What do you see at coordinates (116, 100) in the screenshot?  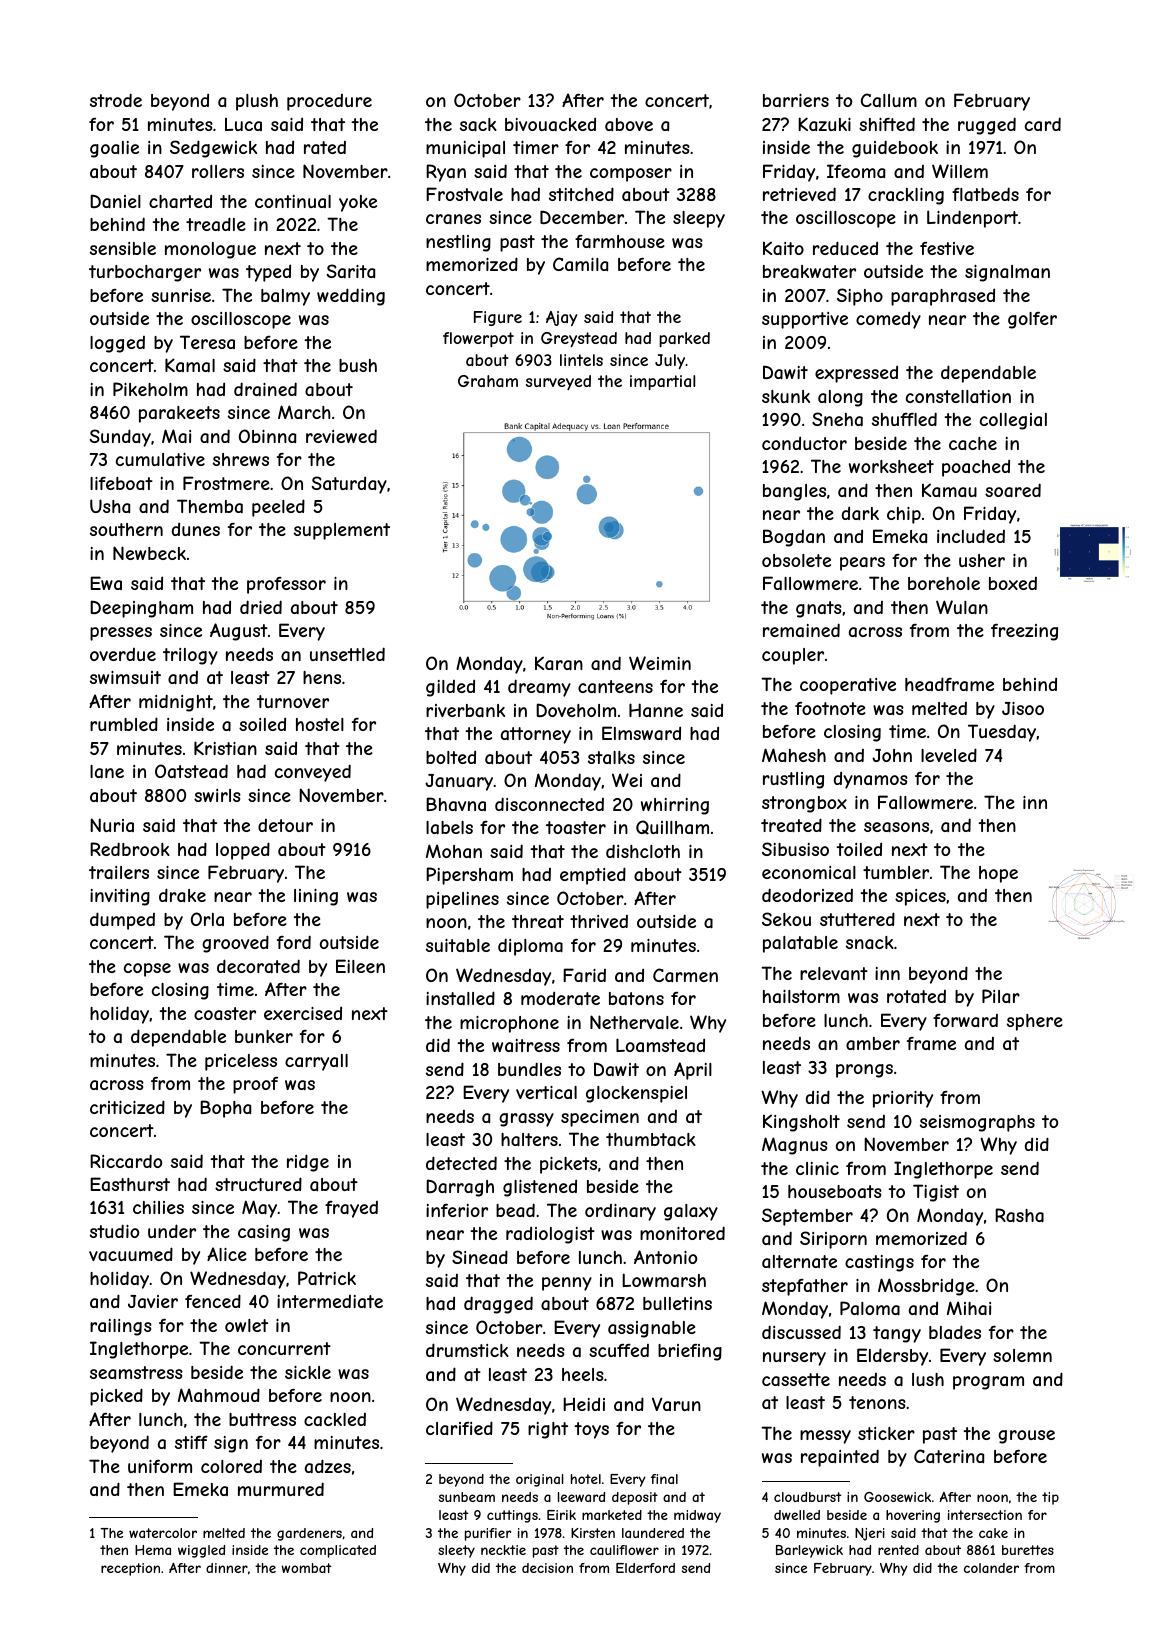 I see `strode` at bounding box center [116, 100].
